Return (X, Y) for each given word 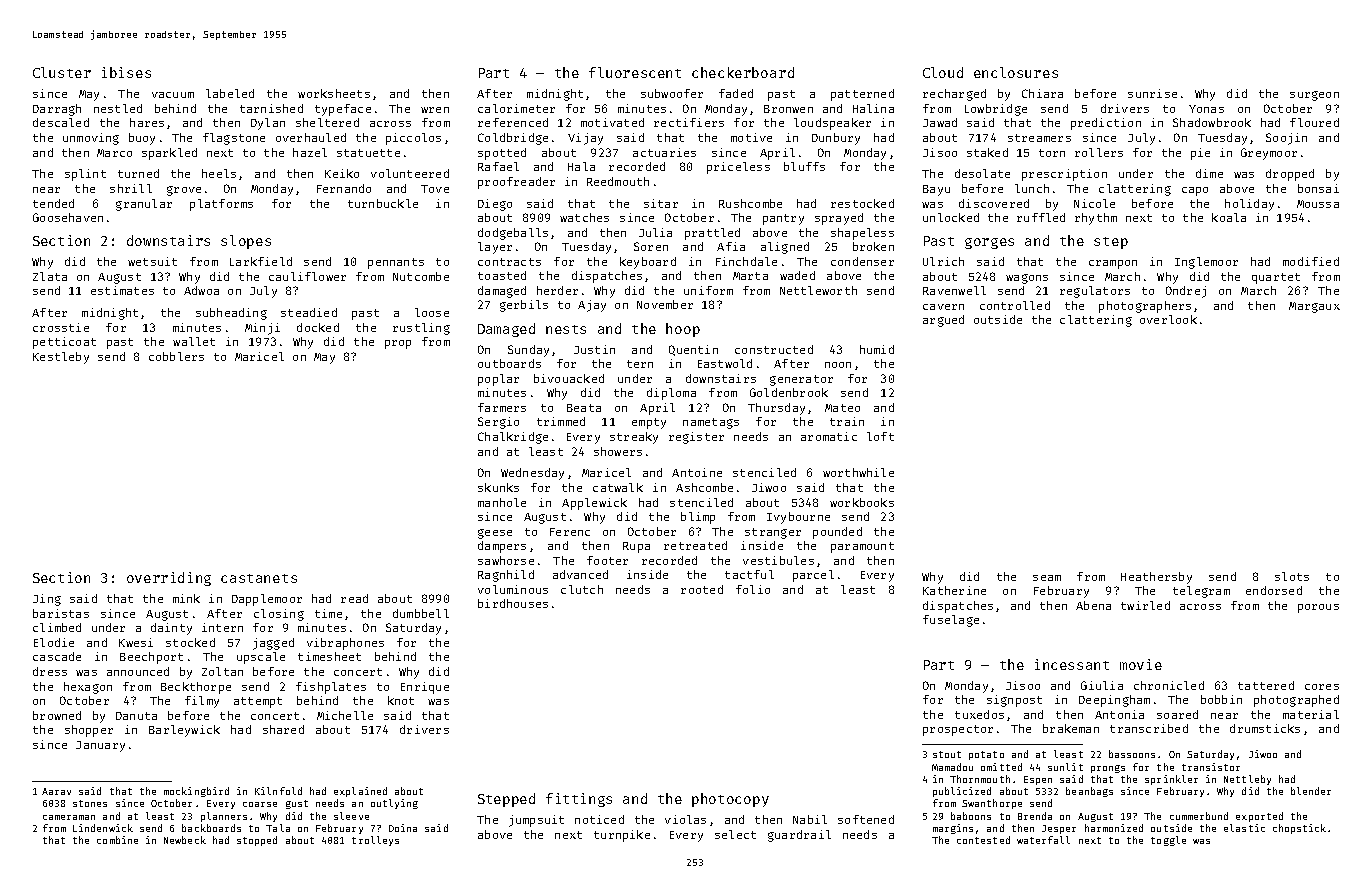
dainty (171, 629)
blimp (698, 518)
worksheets (334, 93)
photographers (1145, 307)
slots (1292, 576)
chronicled (1169, 685)
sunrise (1152, 93)
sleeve (351, 816)
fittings (579, 800)
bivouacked (569, 378)
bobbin (1221, 699)
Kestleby (61, 358)
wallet (194, 341)
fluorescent (635, 72)
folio (753, 589)
